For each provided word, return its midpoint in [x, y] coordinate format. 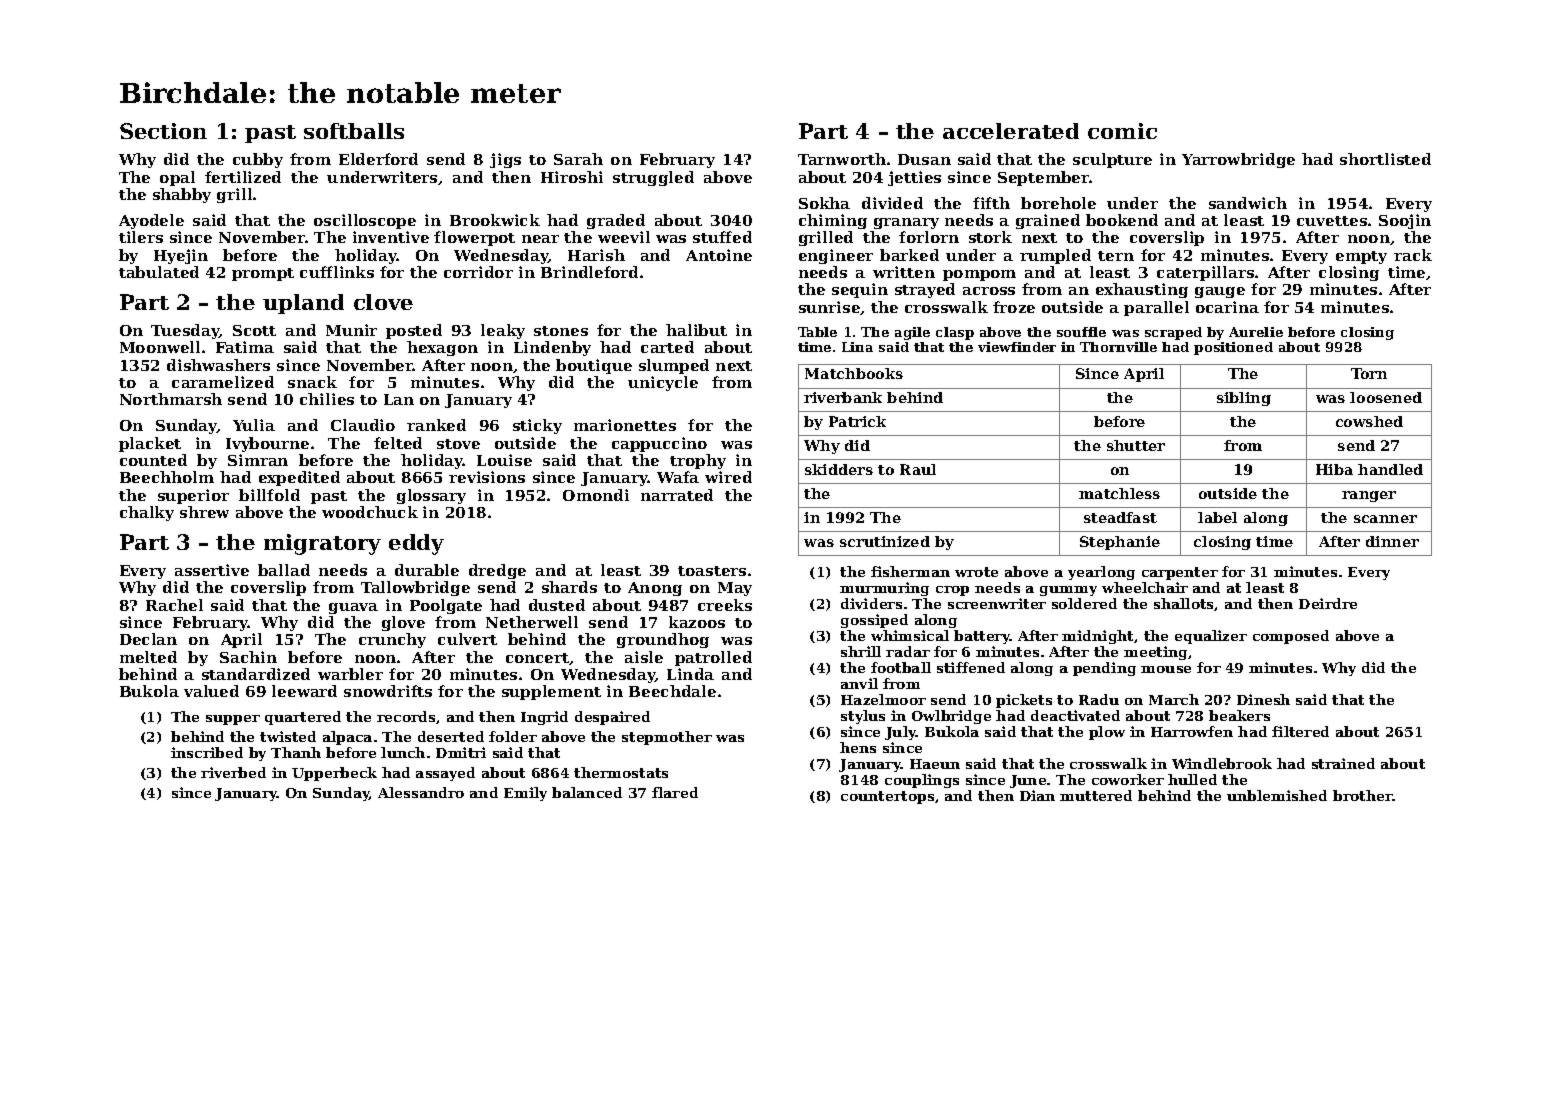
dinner [1392, 541]
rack [1413, 255]
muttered [1096, 795]
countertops [887, 797]
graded [616, 221]
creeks [725, 605]
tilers [141, 237]
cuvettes [1332, 221]
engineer [836, 256]
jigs [505, 160]
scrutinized [885, 541]
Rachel [174, 605]
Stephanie [1120, 543]
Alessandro [421, 792]
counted [153, 460]
